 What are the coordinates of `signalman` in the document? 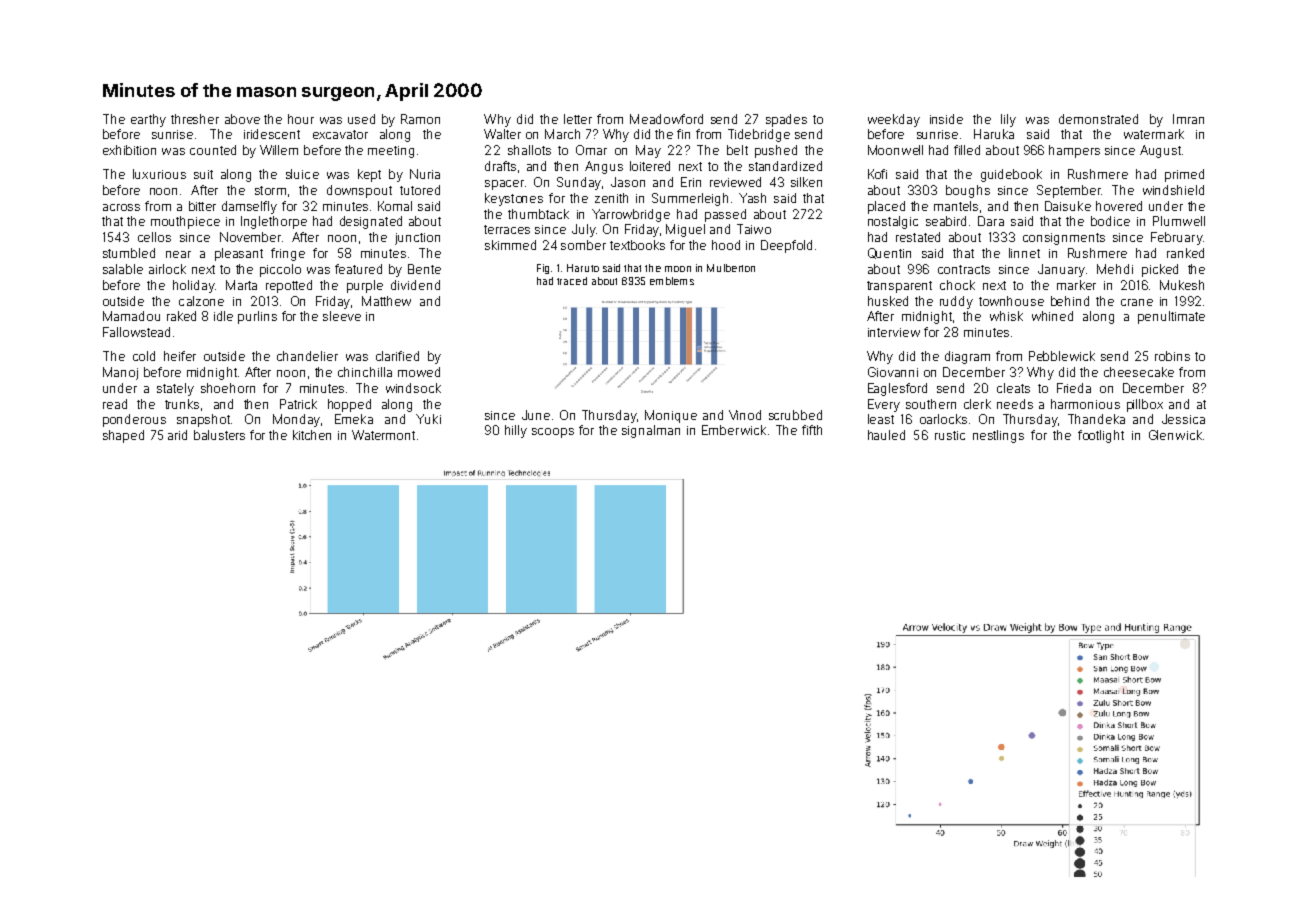 It's located at (651, 431).
